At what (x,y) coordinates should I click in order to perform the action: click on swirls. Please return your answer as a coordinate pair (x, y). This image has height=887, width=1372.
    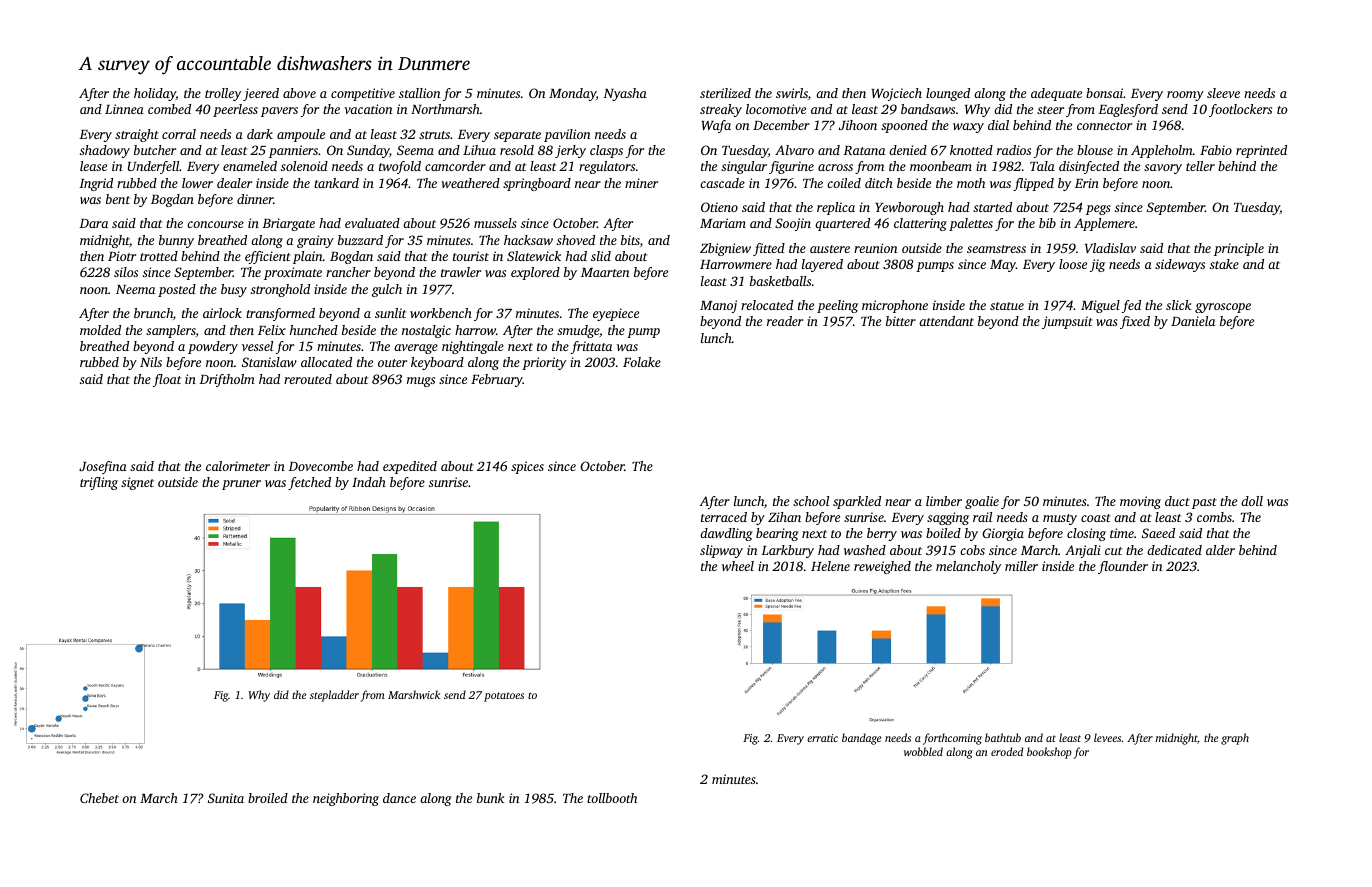
    Looking at the image, I should click on (792, 93).
